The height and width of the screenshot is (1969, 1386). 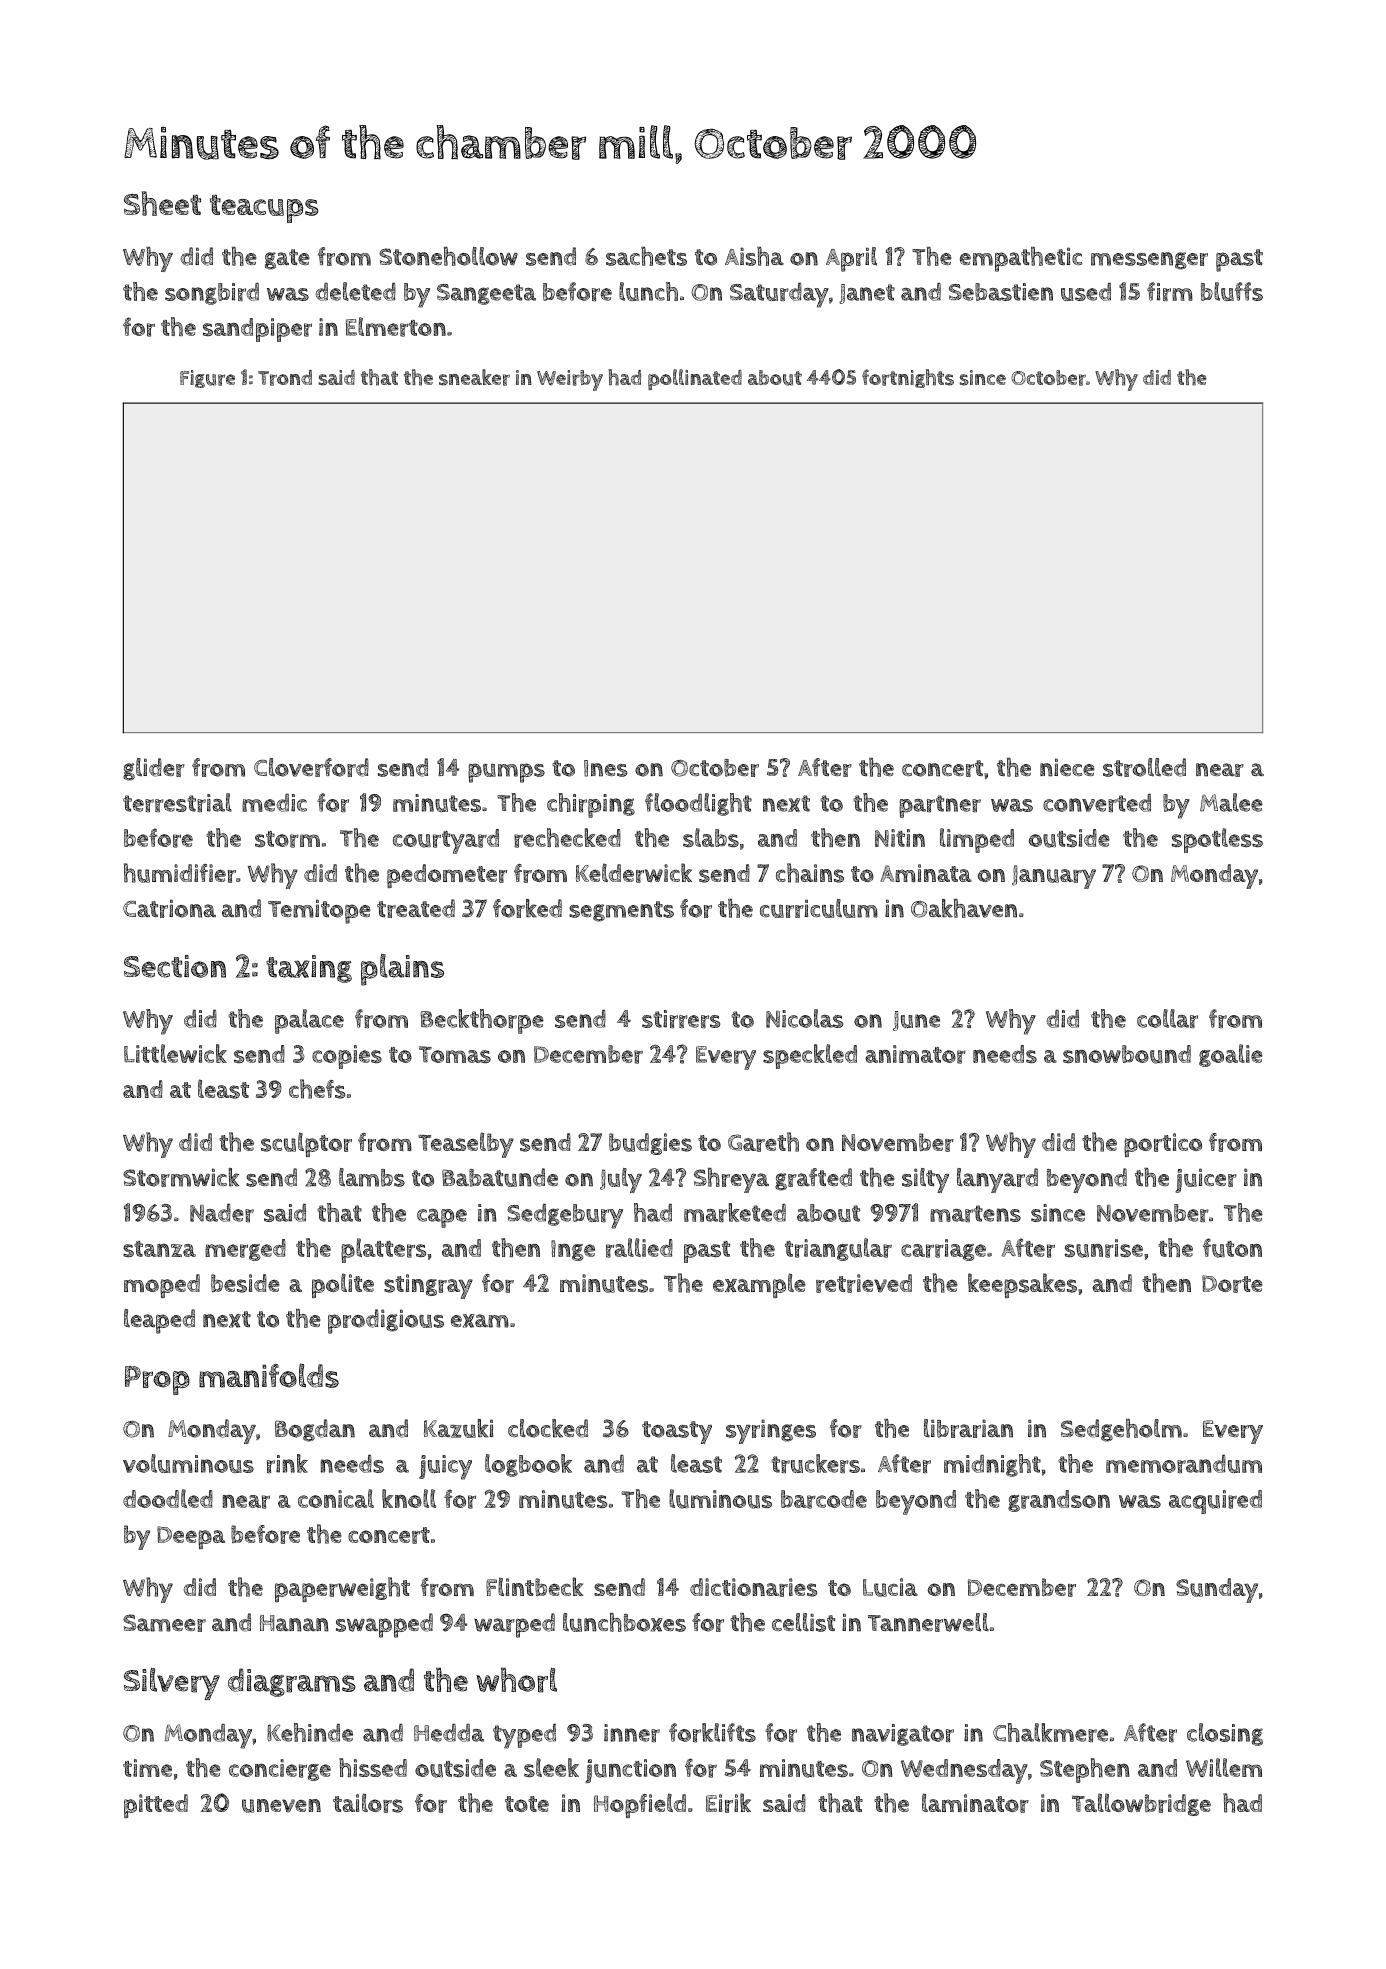 What do you see at coordinates (162, 203) in the screenshot?
I see `Sheet` at bounding box center [162, 203].
